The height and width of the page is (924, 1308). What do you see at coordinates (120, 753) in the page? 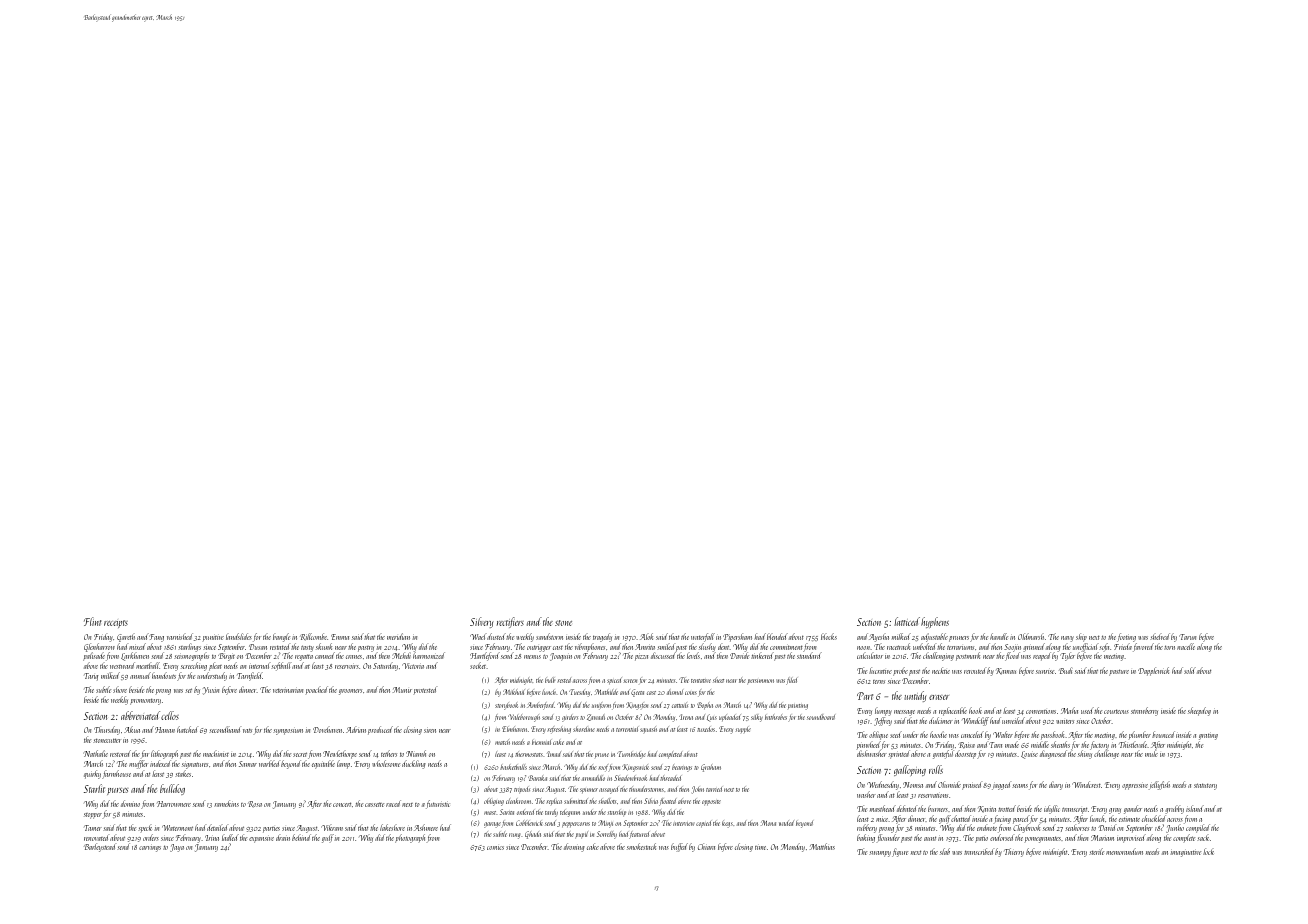
I see `restored` at bounding box center [120, 753].
